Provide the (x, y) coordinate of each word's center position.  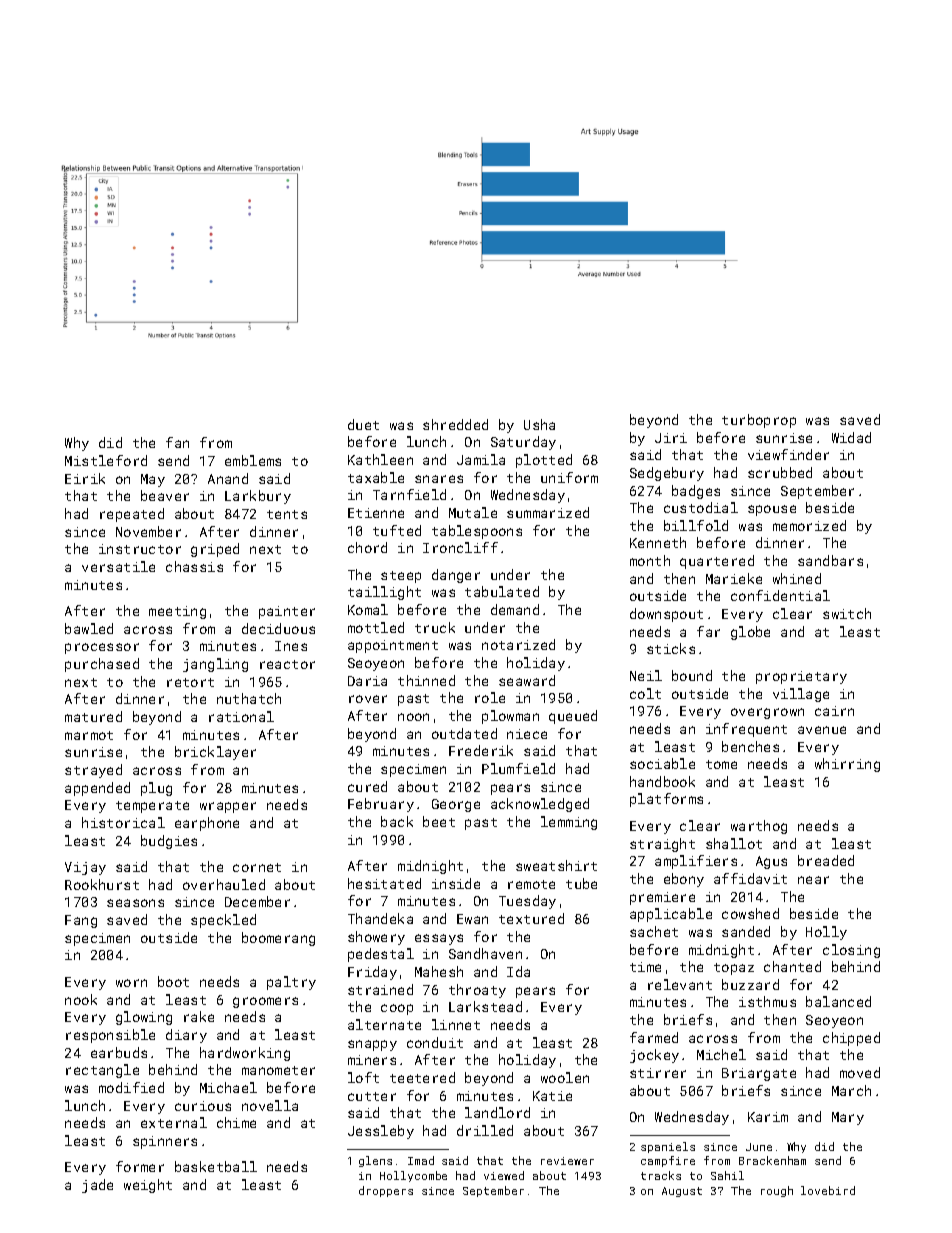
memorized (809, 525)
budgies (169, 842)
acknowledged (540, 805)
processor (102, 648)
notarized (518, 644)
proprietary (801, 677)
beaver (165, 495)
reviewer (567, 1161)
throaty (477, 991)
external (174, 1122)
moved (860, 1072)
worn (131, 983)
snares (439, 479)
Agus (771, 862)
